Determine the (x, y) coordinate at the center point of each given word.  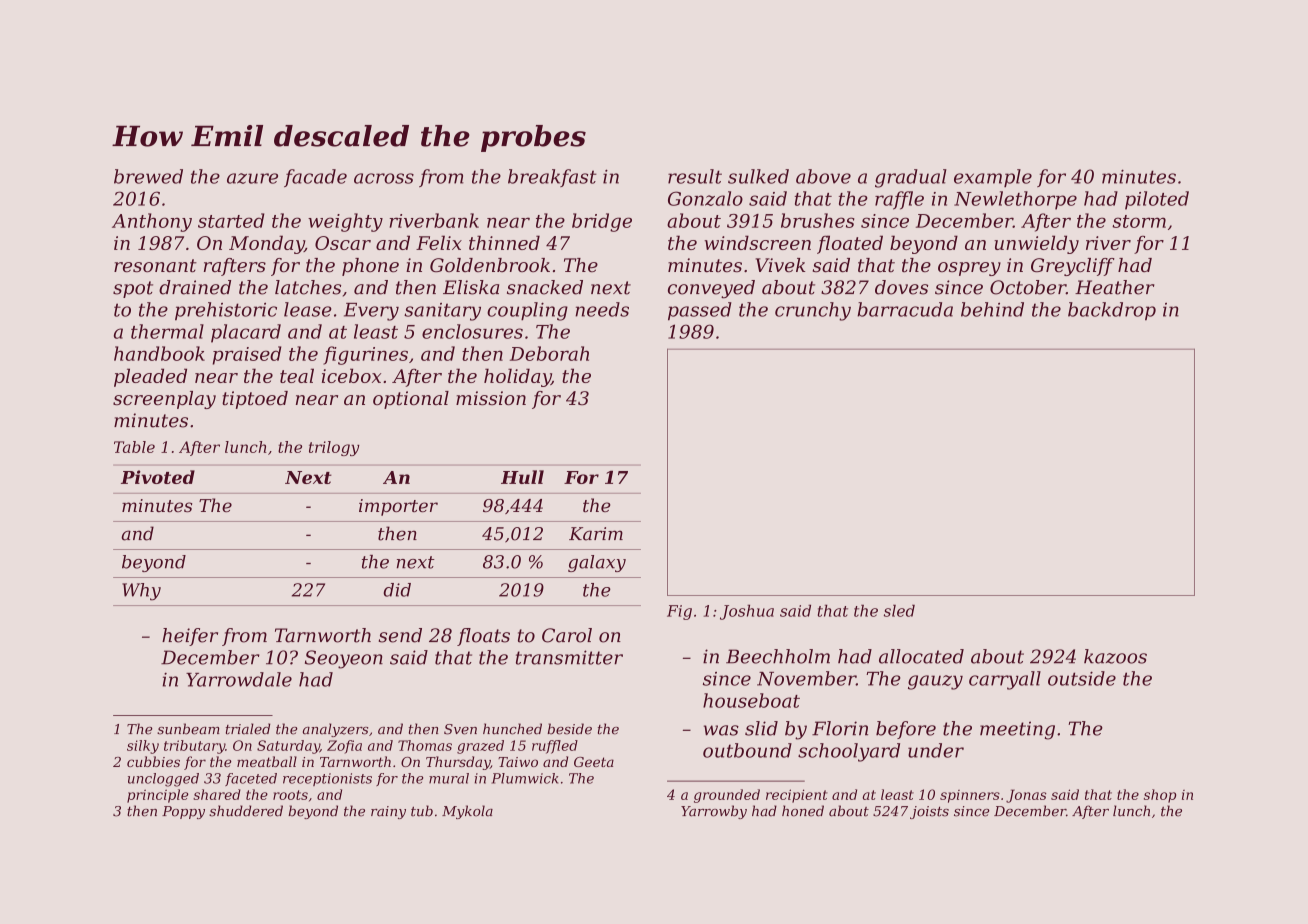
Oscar (343, 243)
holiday (517, 377)
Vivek (781, 265)
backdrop (1112, 311)
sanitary (442, 312)
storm (1139, 221)
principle (158, 796)
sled (899, 610)
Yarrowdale (239, 679)
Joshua (747, 612)
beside (569, 729)
